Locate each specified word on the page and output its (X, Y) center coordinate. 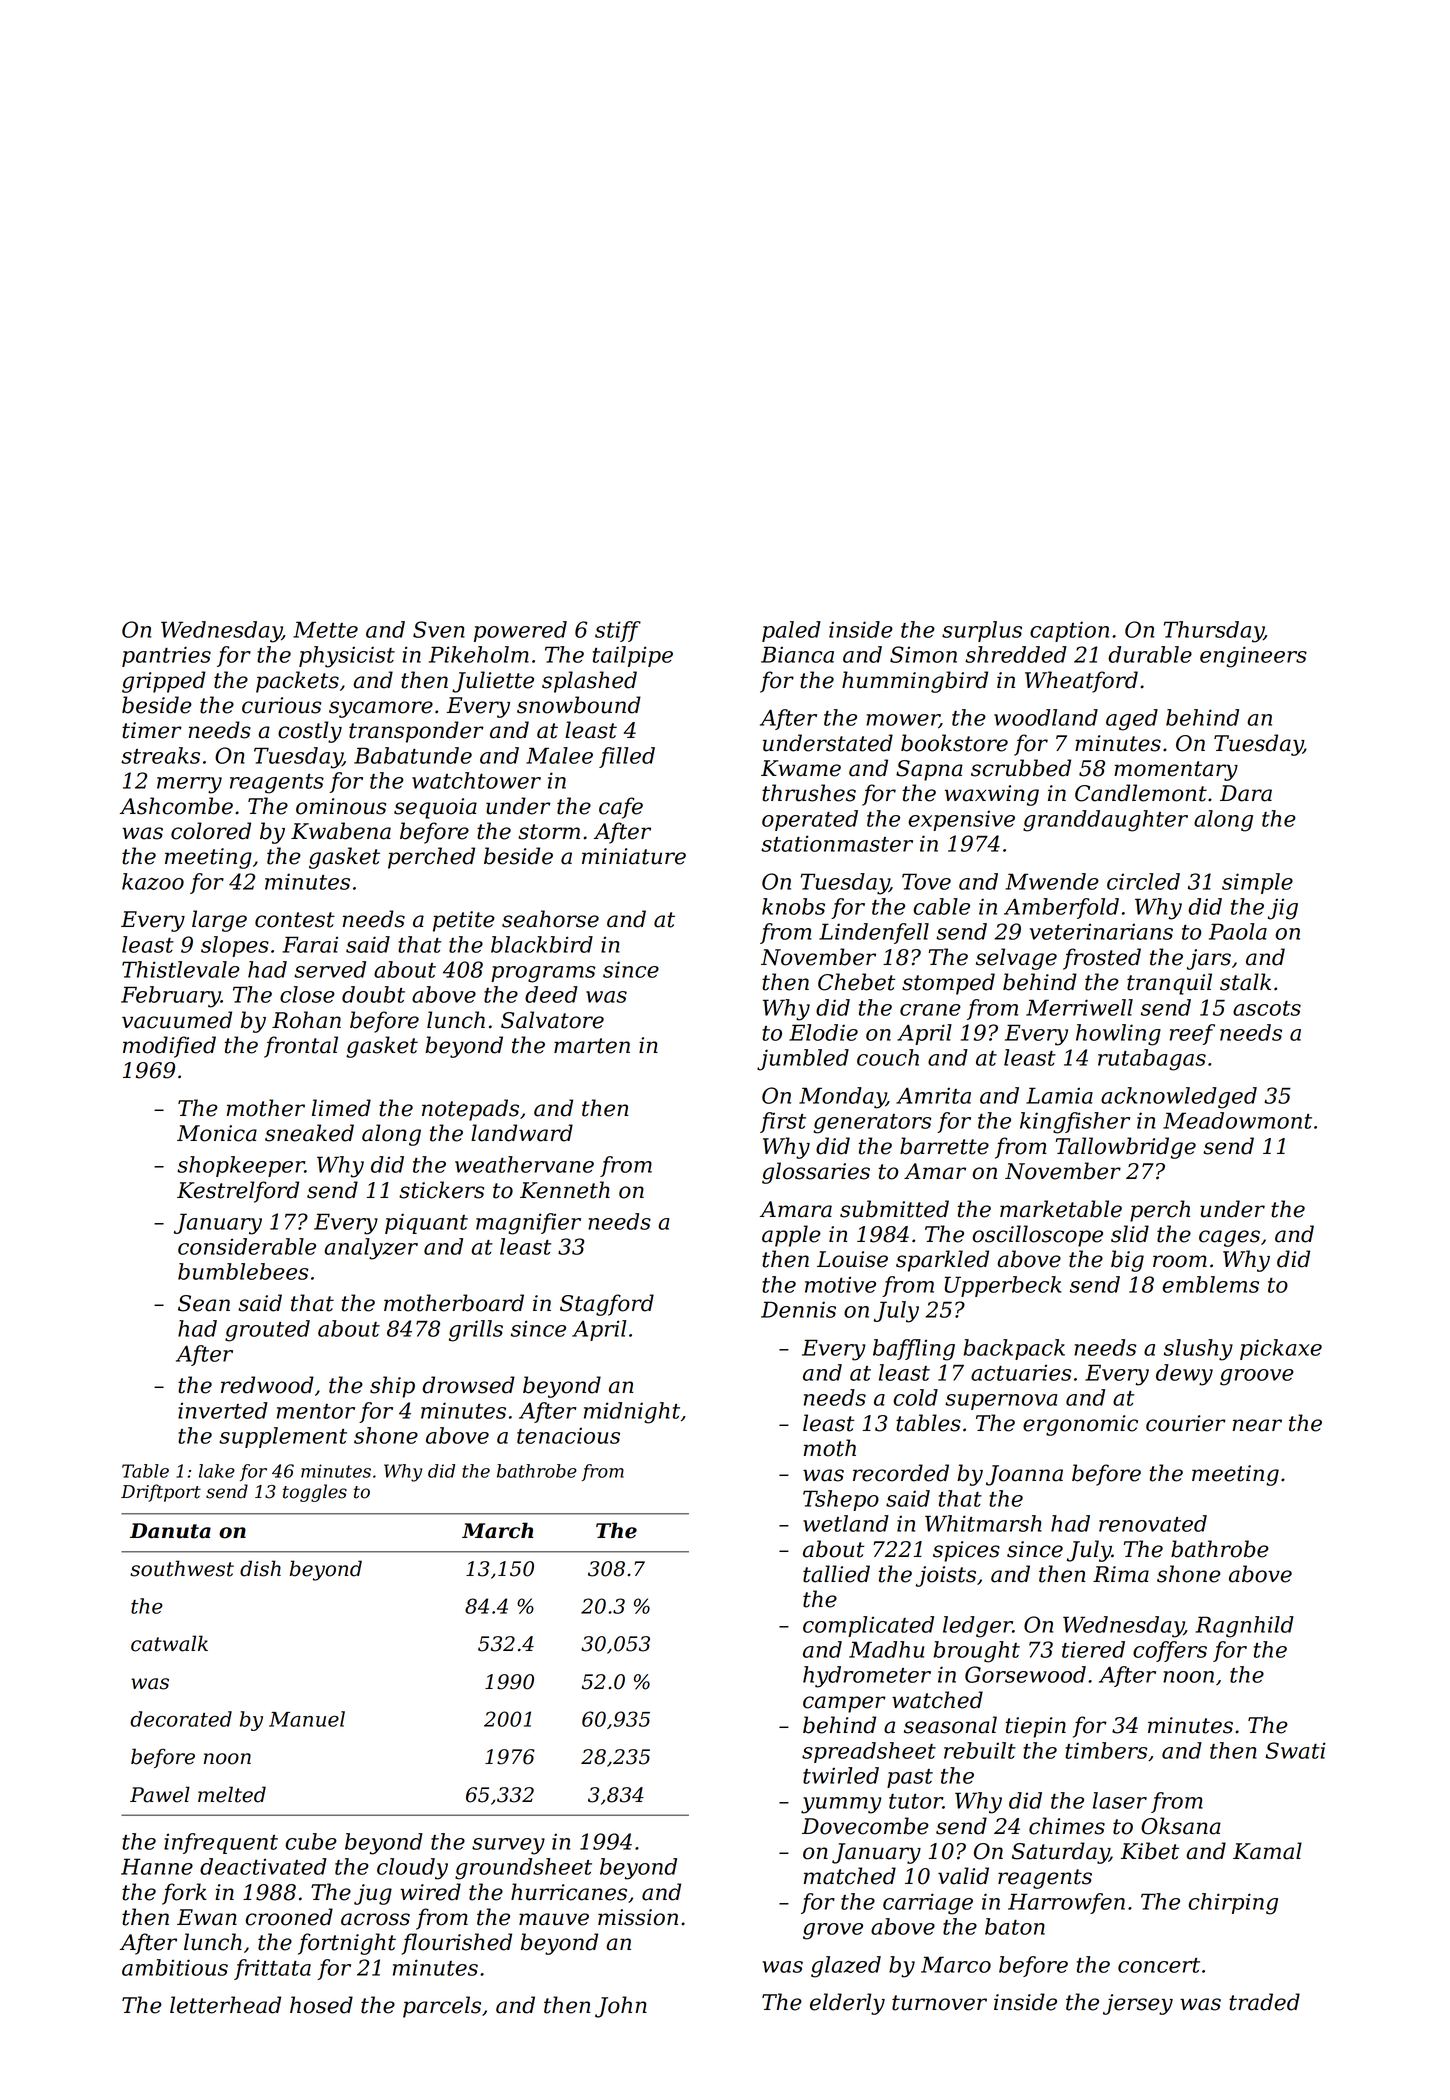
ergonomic (1080, 1425)
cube (311, 1841)
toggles (315, 1493)
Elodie (823, 1032)
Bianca (797, 654)
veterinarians (1101, 931)
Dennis (798, 1309)
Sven (439, 629)
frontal (301, 1047)
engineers (1253, 657)
